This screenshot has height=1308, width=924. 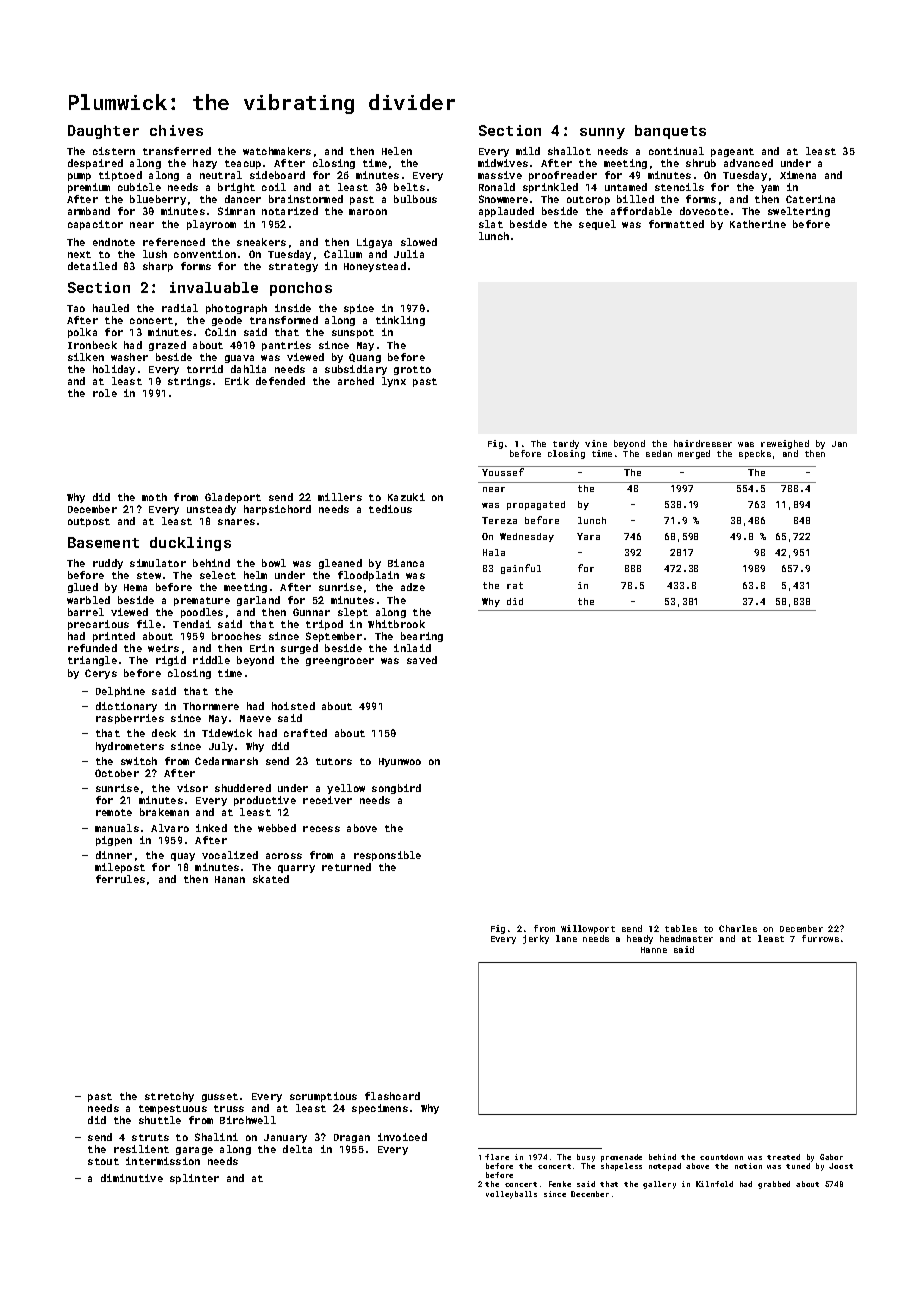 What do you see at coordinates (755, 454) in the screenshot?
I see `specks` at bounding box center [755, 454].
